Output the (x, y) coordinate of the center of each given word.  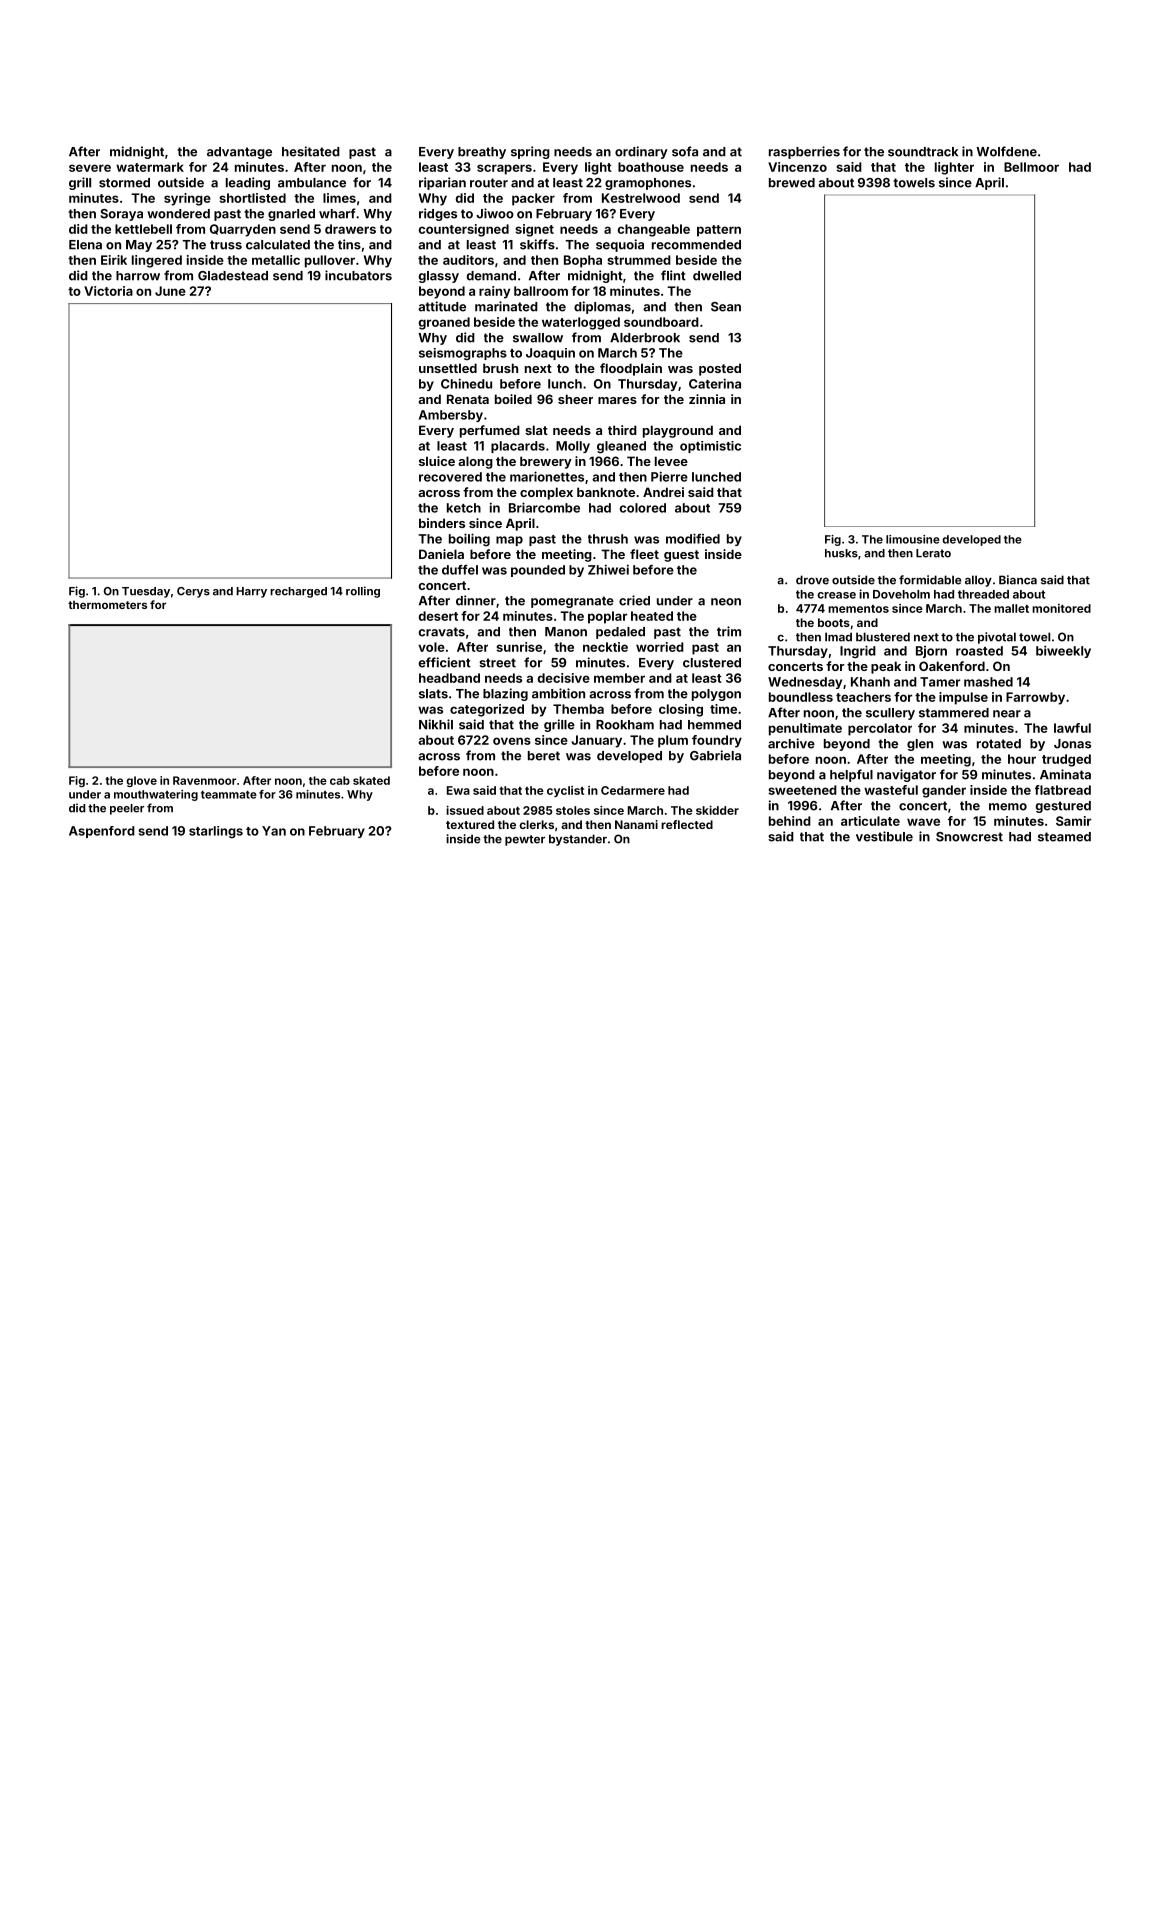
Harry (251, 592)
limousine (913, 539)
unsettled (448, 368)
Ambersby (451, 416)
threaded (983, 594)
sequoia (620, 245)
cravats (442, 632)
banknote (606, 492)
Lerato (933, 553)
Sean (726, 307)
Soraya (121, 215)
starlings (216, 832)
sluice (437, 461)
